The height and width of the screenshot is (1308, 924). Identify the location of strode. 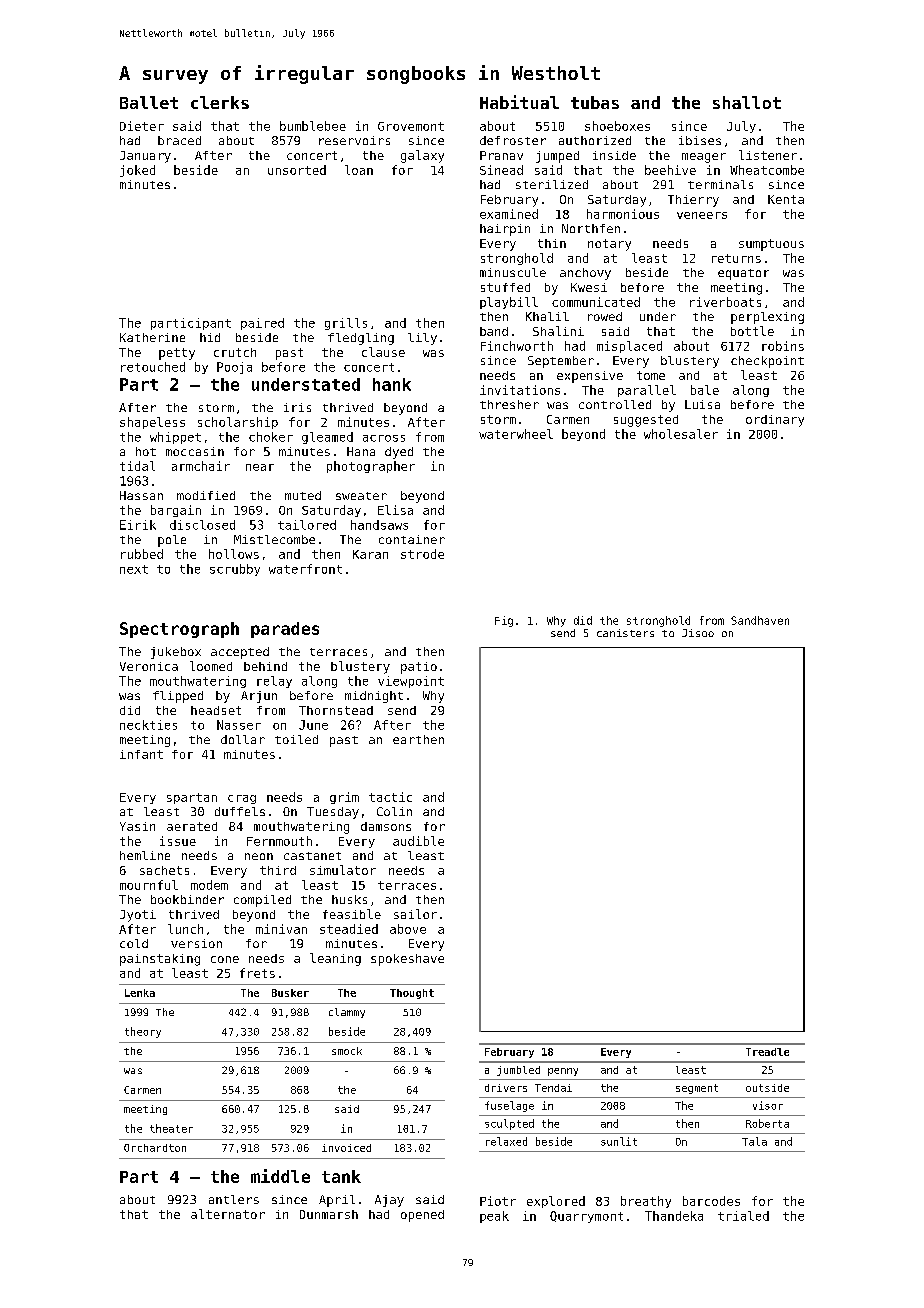
(422, 554).
